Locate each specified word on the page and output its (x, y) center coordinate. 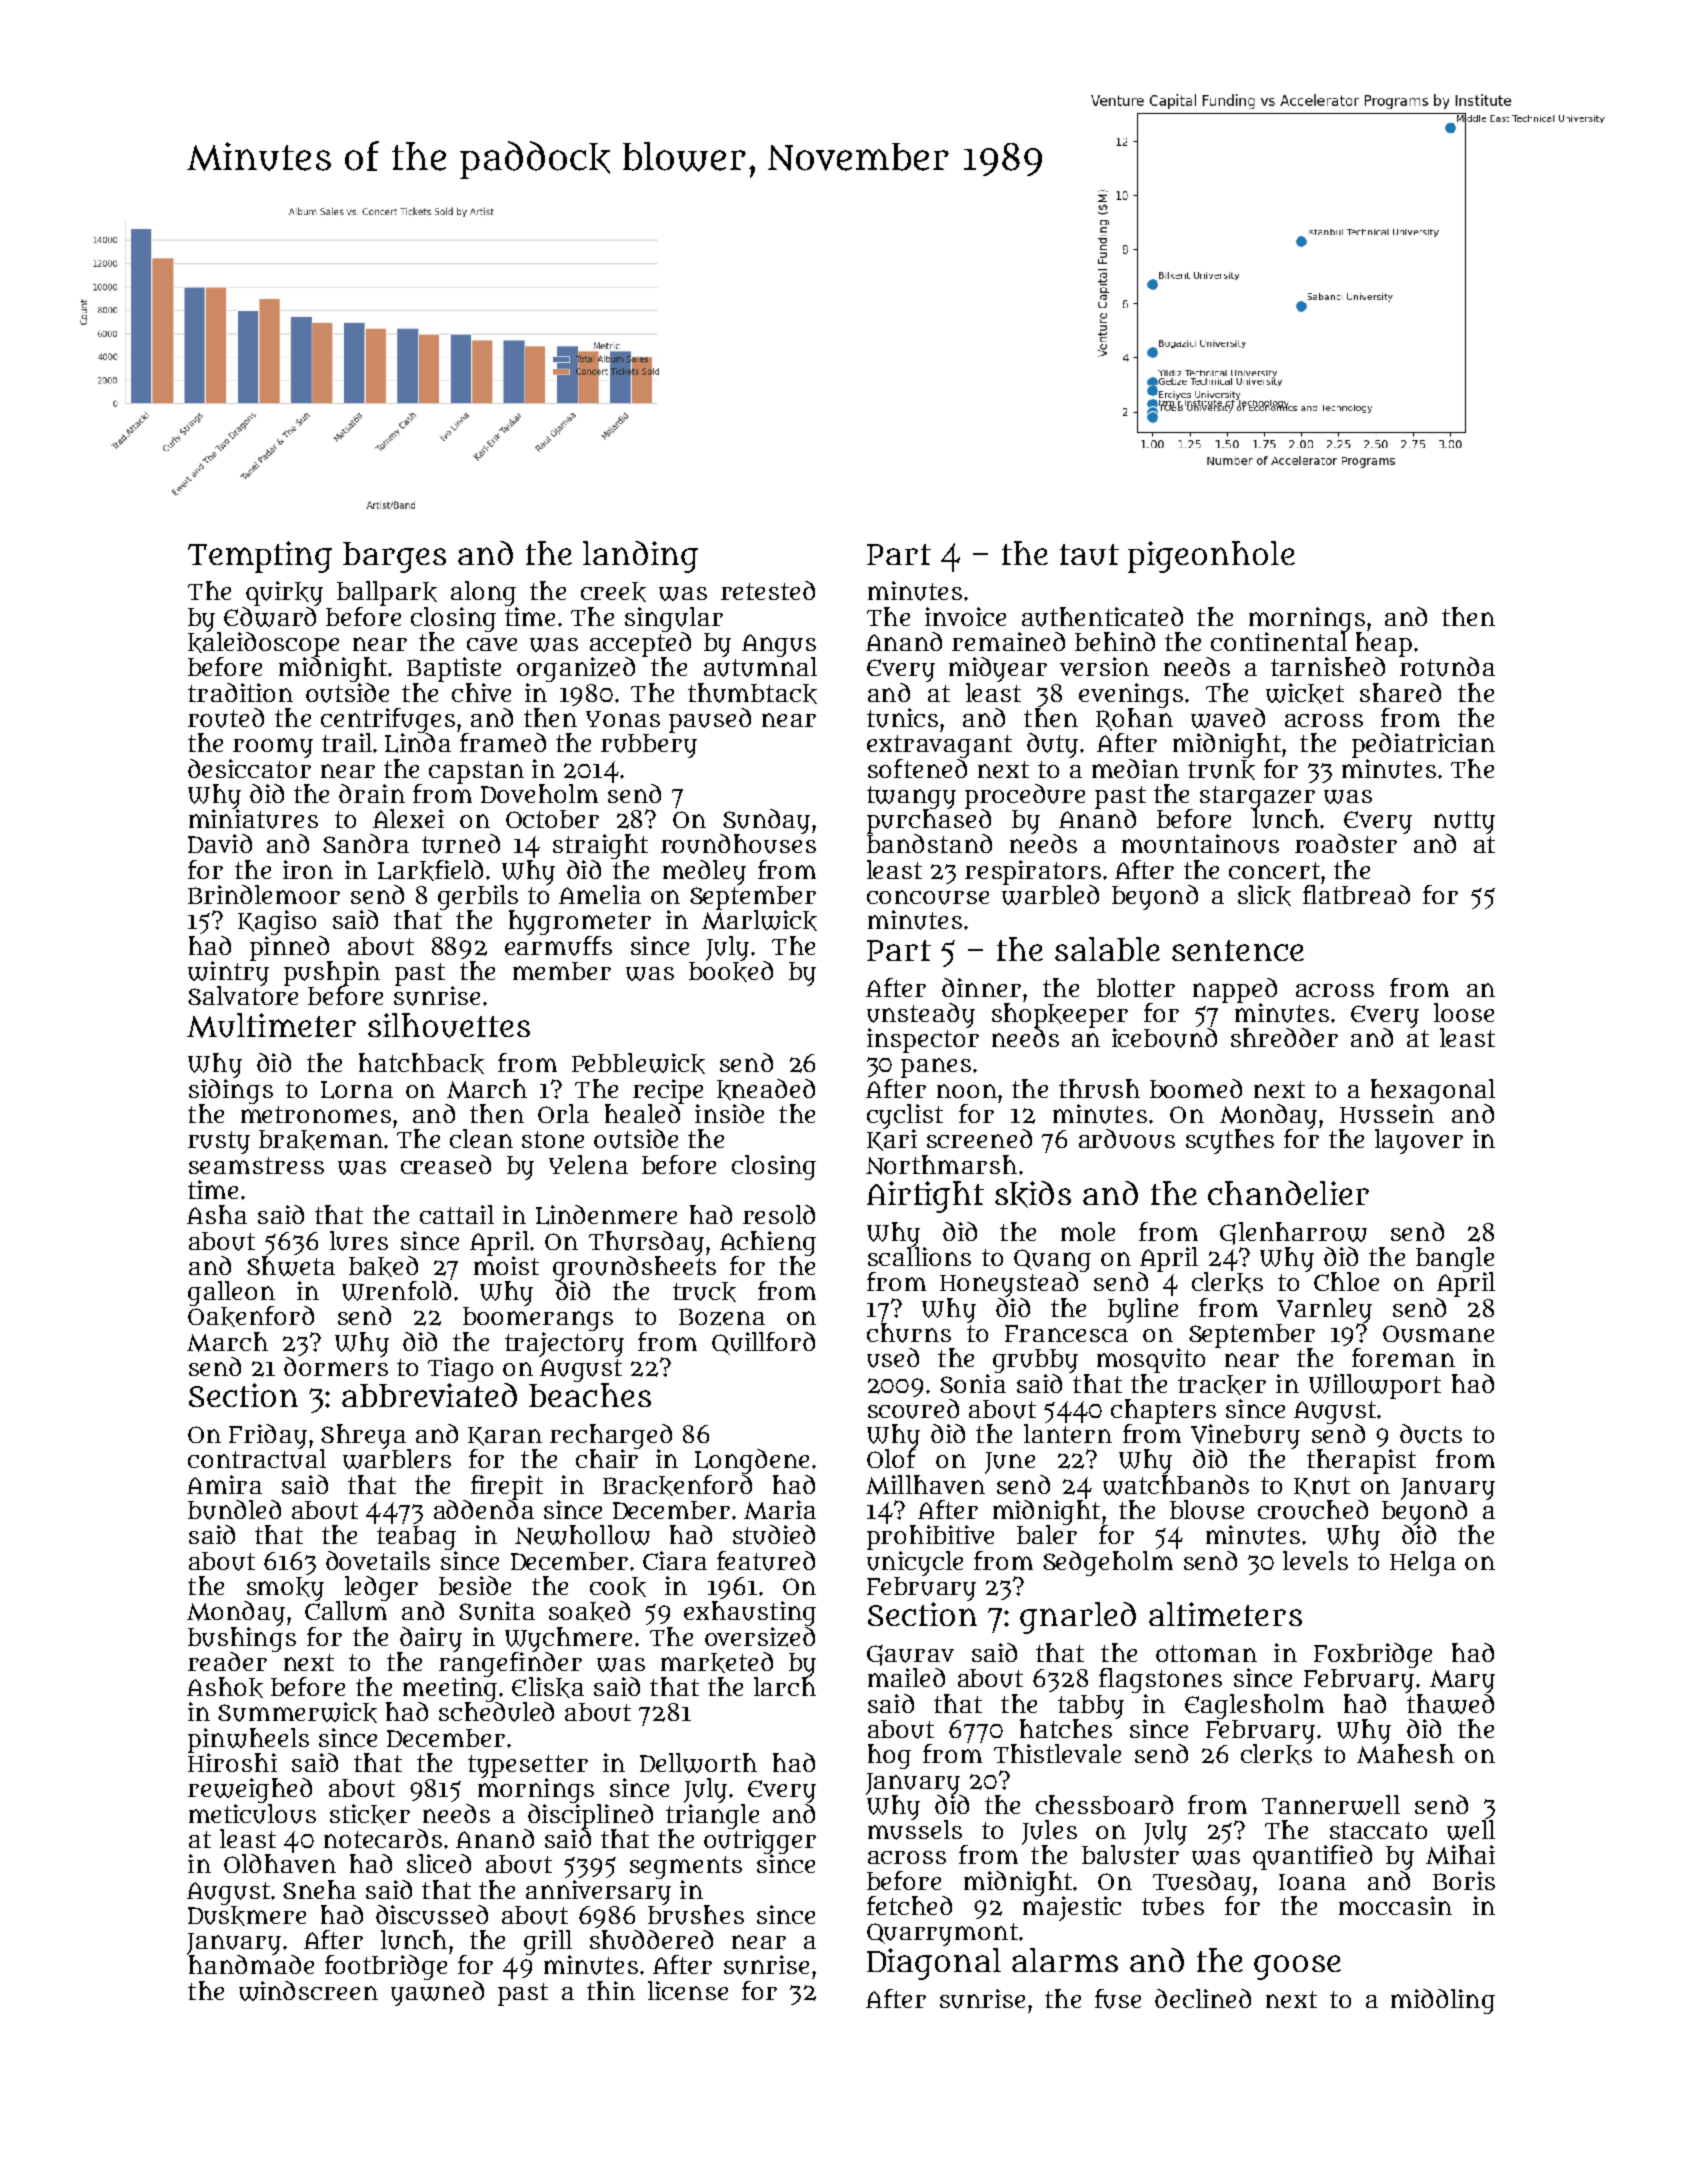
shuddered (651, 1940)
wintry (228, 973)
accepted (640, 644)
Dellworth (698, 1763)
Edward (270, 617)
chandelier (1288, 1193)
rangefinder (510, 1664)
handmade (251, 1964)
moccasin (1395, 1905)
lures (359, 1241)
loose (1464, 1012)
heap (1384, 644)
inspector (923, 1040)
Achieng (768, 1243)
